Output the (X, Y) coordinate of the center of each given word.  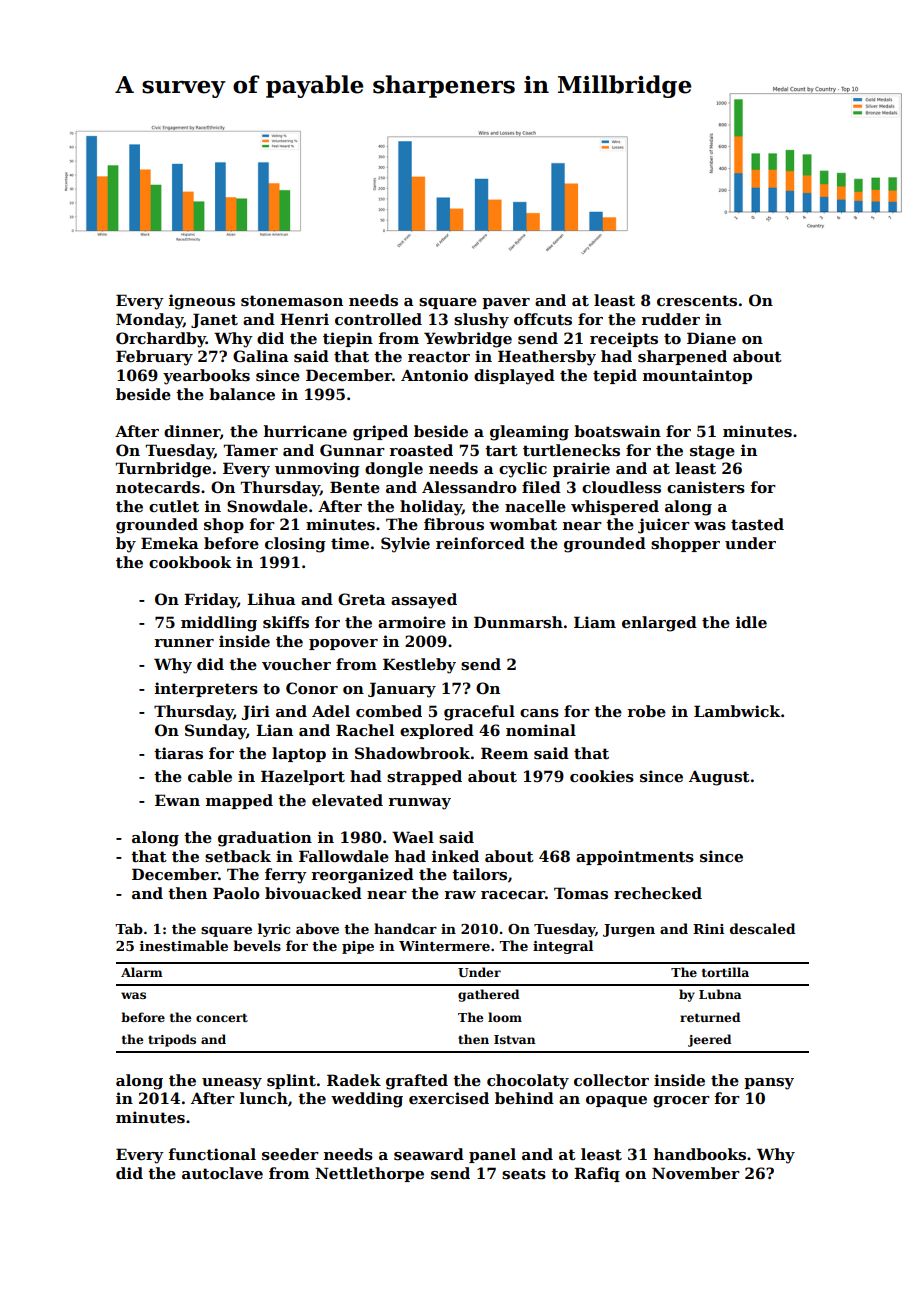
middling (219, 624)
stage (712, 452)
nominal (541, 730)
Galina (261, 356)
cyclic (523, 470)
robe (646, 711)
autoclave (222, 1173)
